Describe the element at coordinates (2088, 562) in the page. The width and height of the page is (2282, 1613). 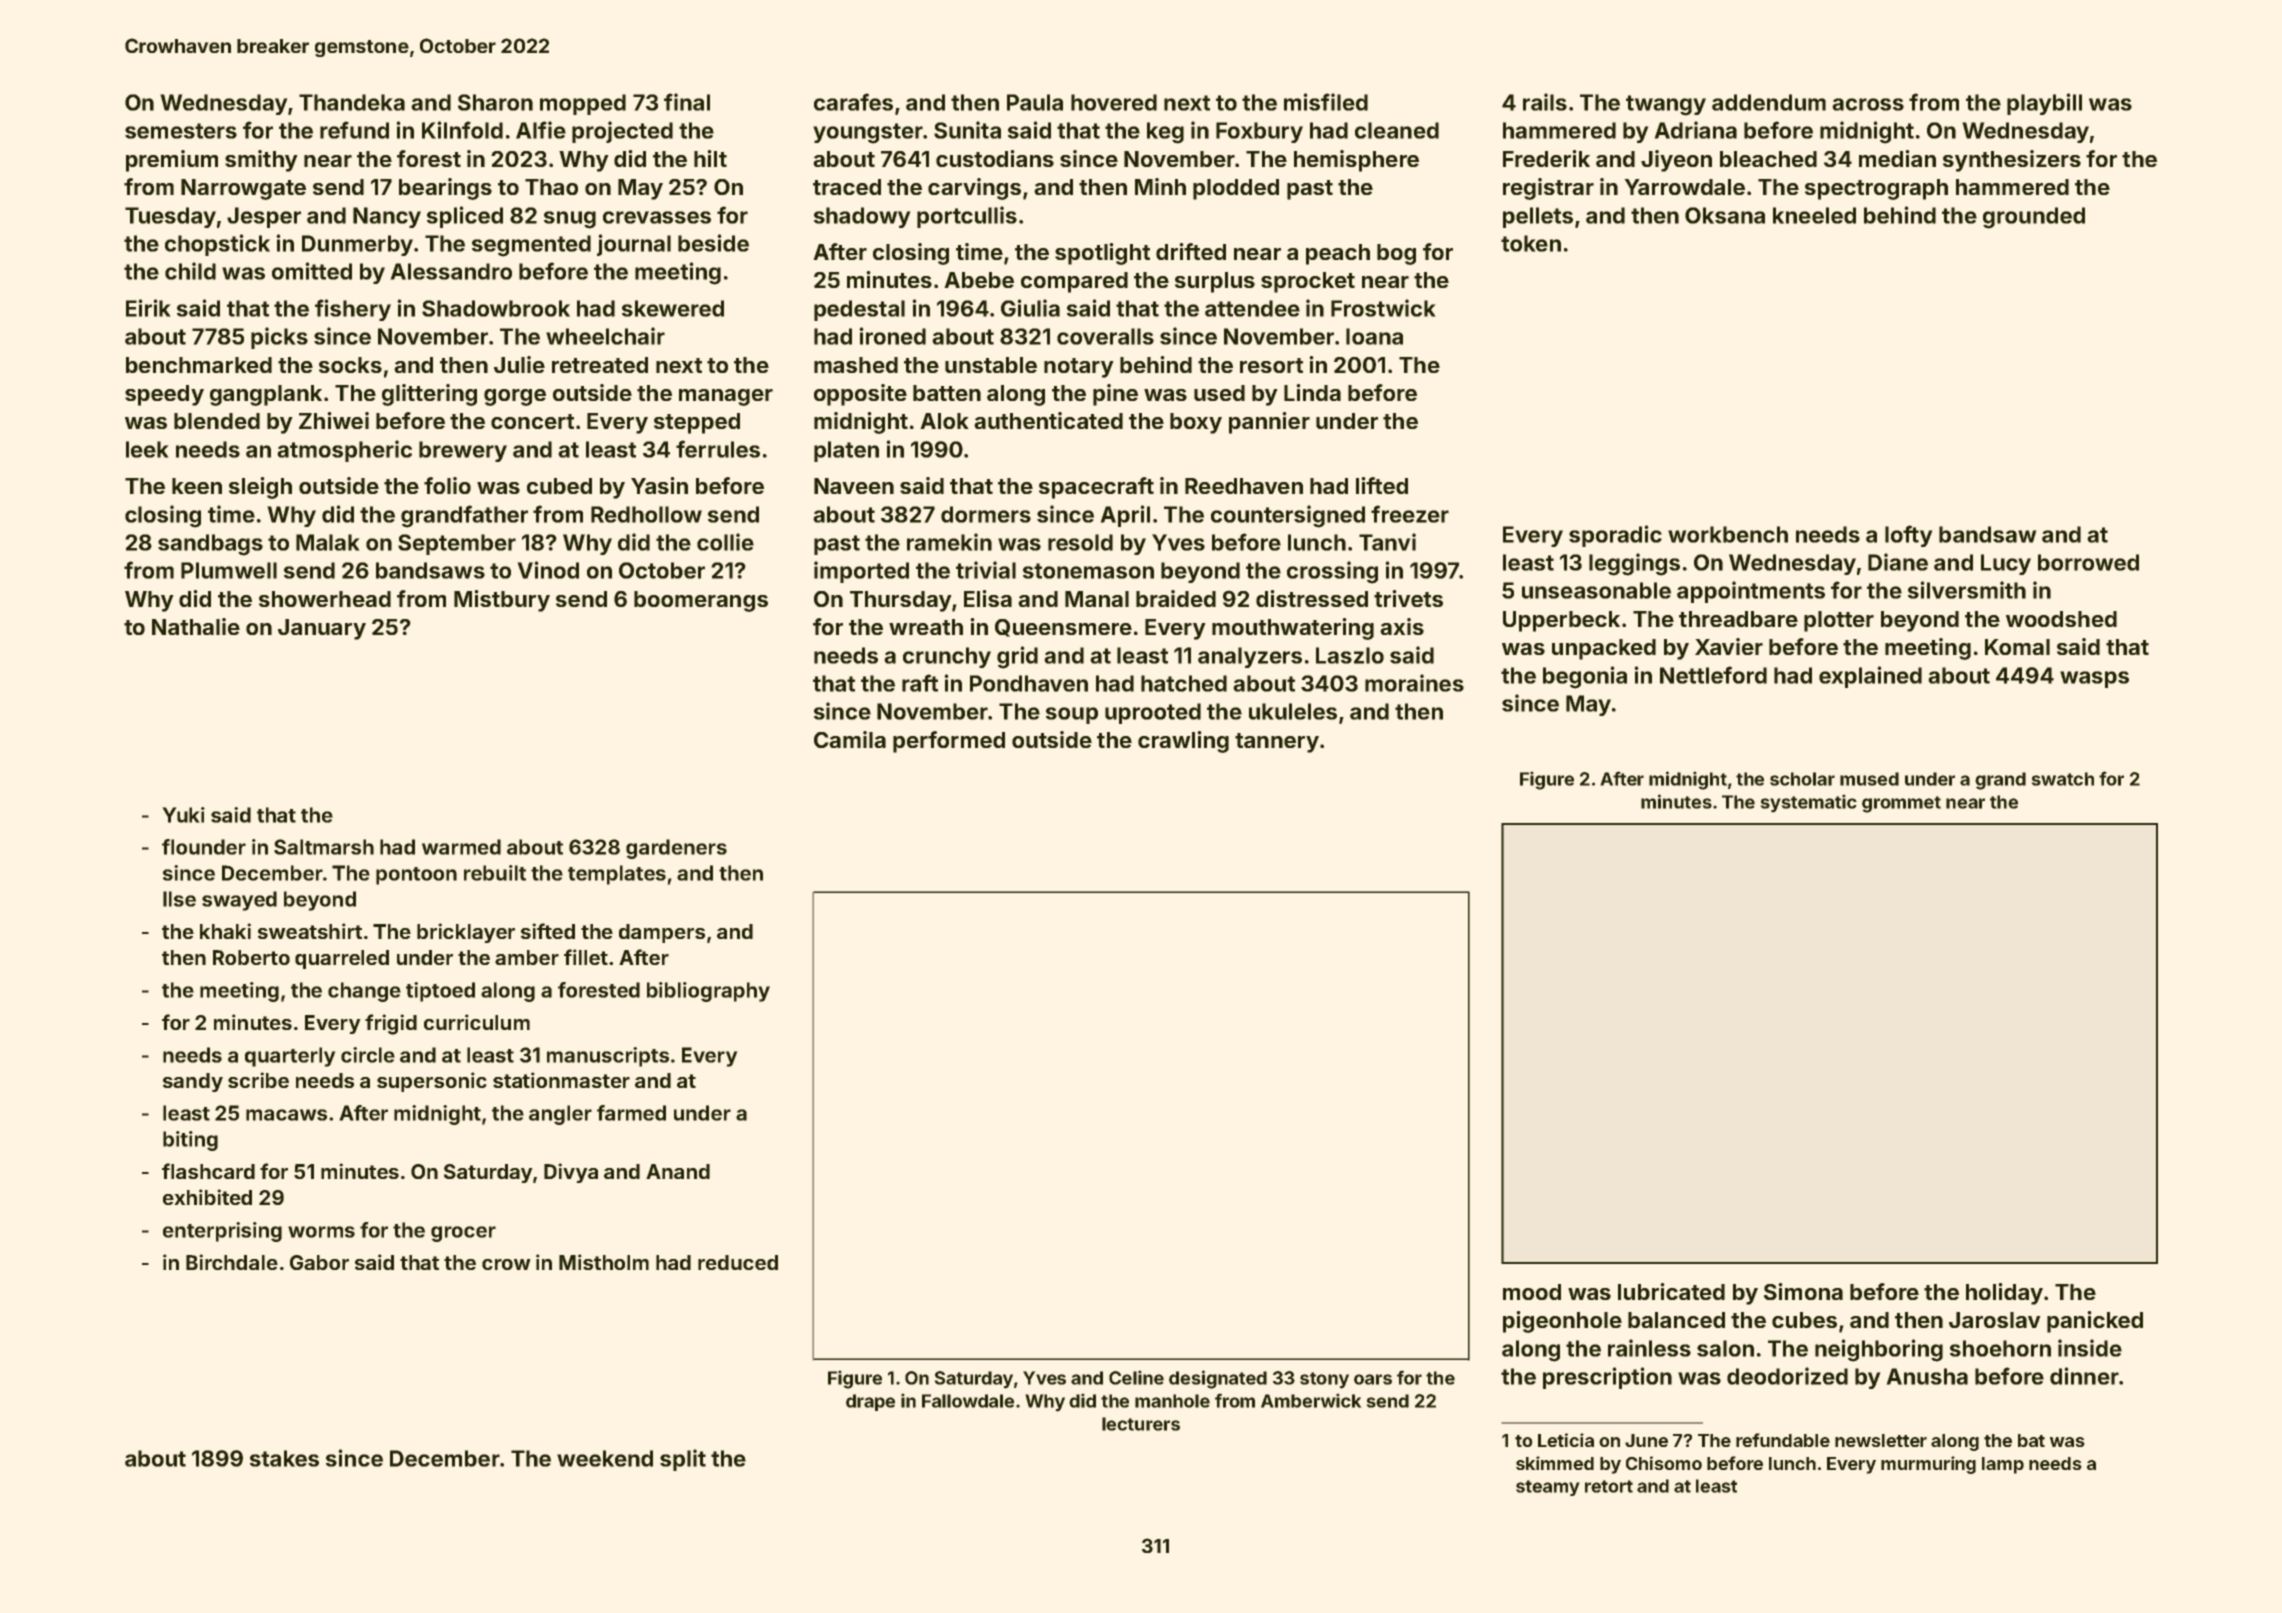
I see `borrowed` at that location.
